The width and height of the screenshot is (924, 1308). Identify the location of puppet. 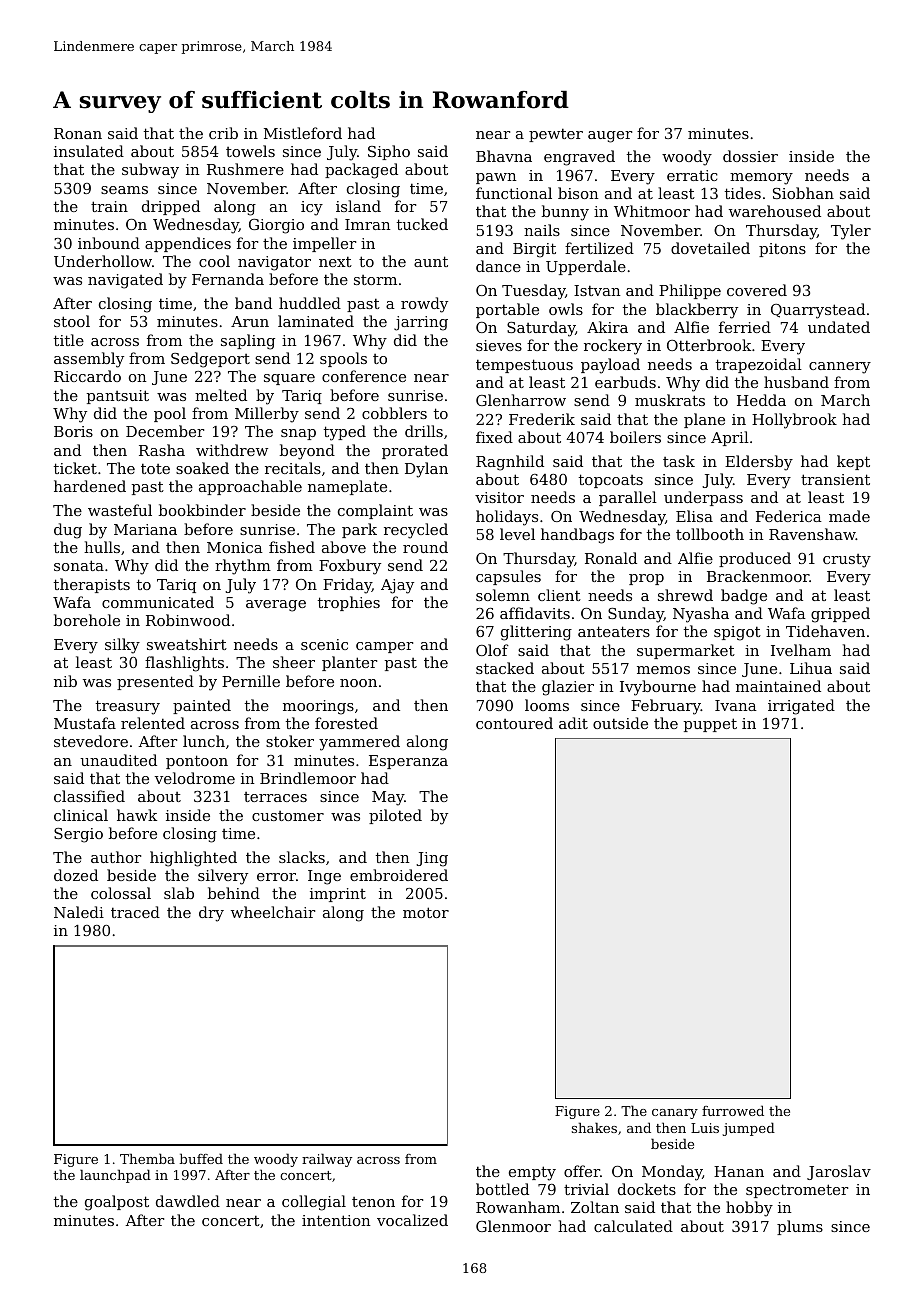
(710, 725).
